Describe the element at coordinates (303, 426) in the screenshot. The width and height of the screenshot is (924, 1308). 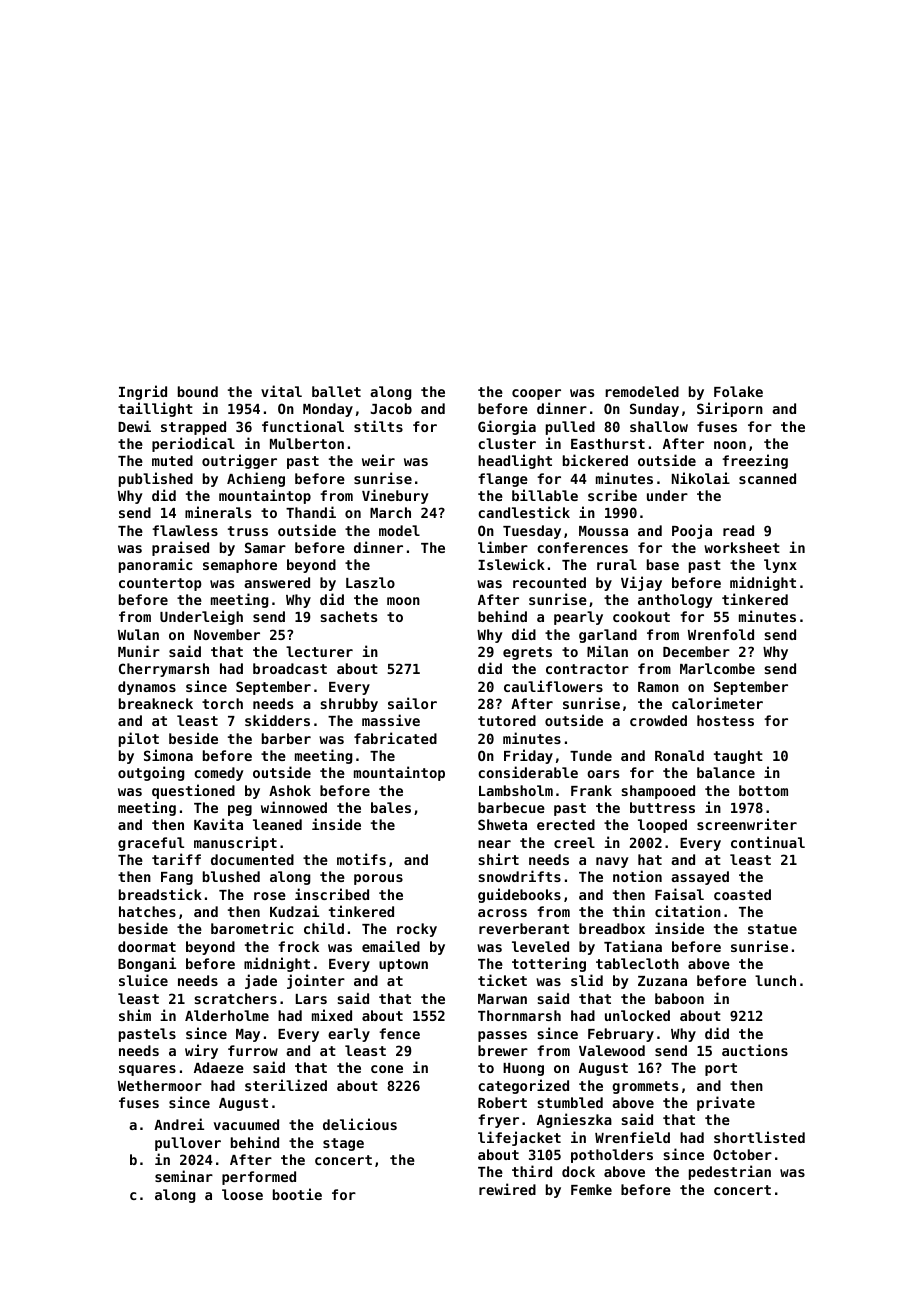
I see `functional` at that location.
